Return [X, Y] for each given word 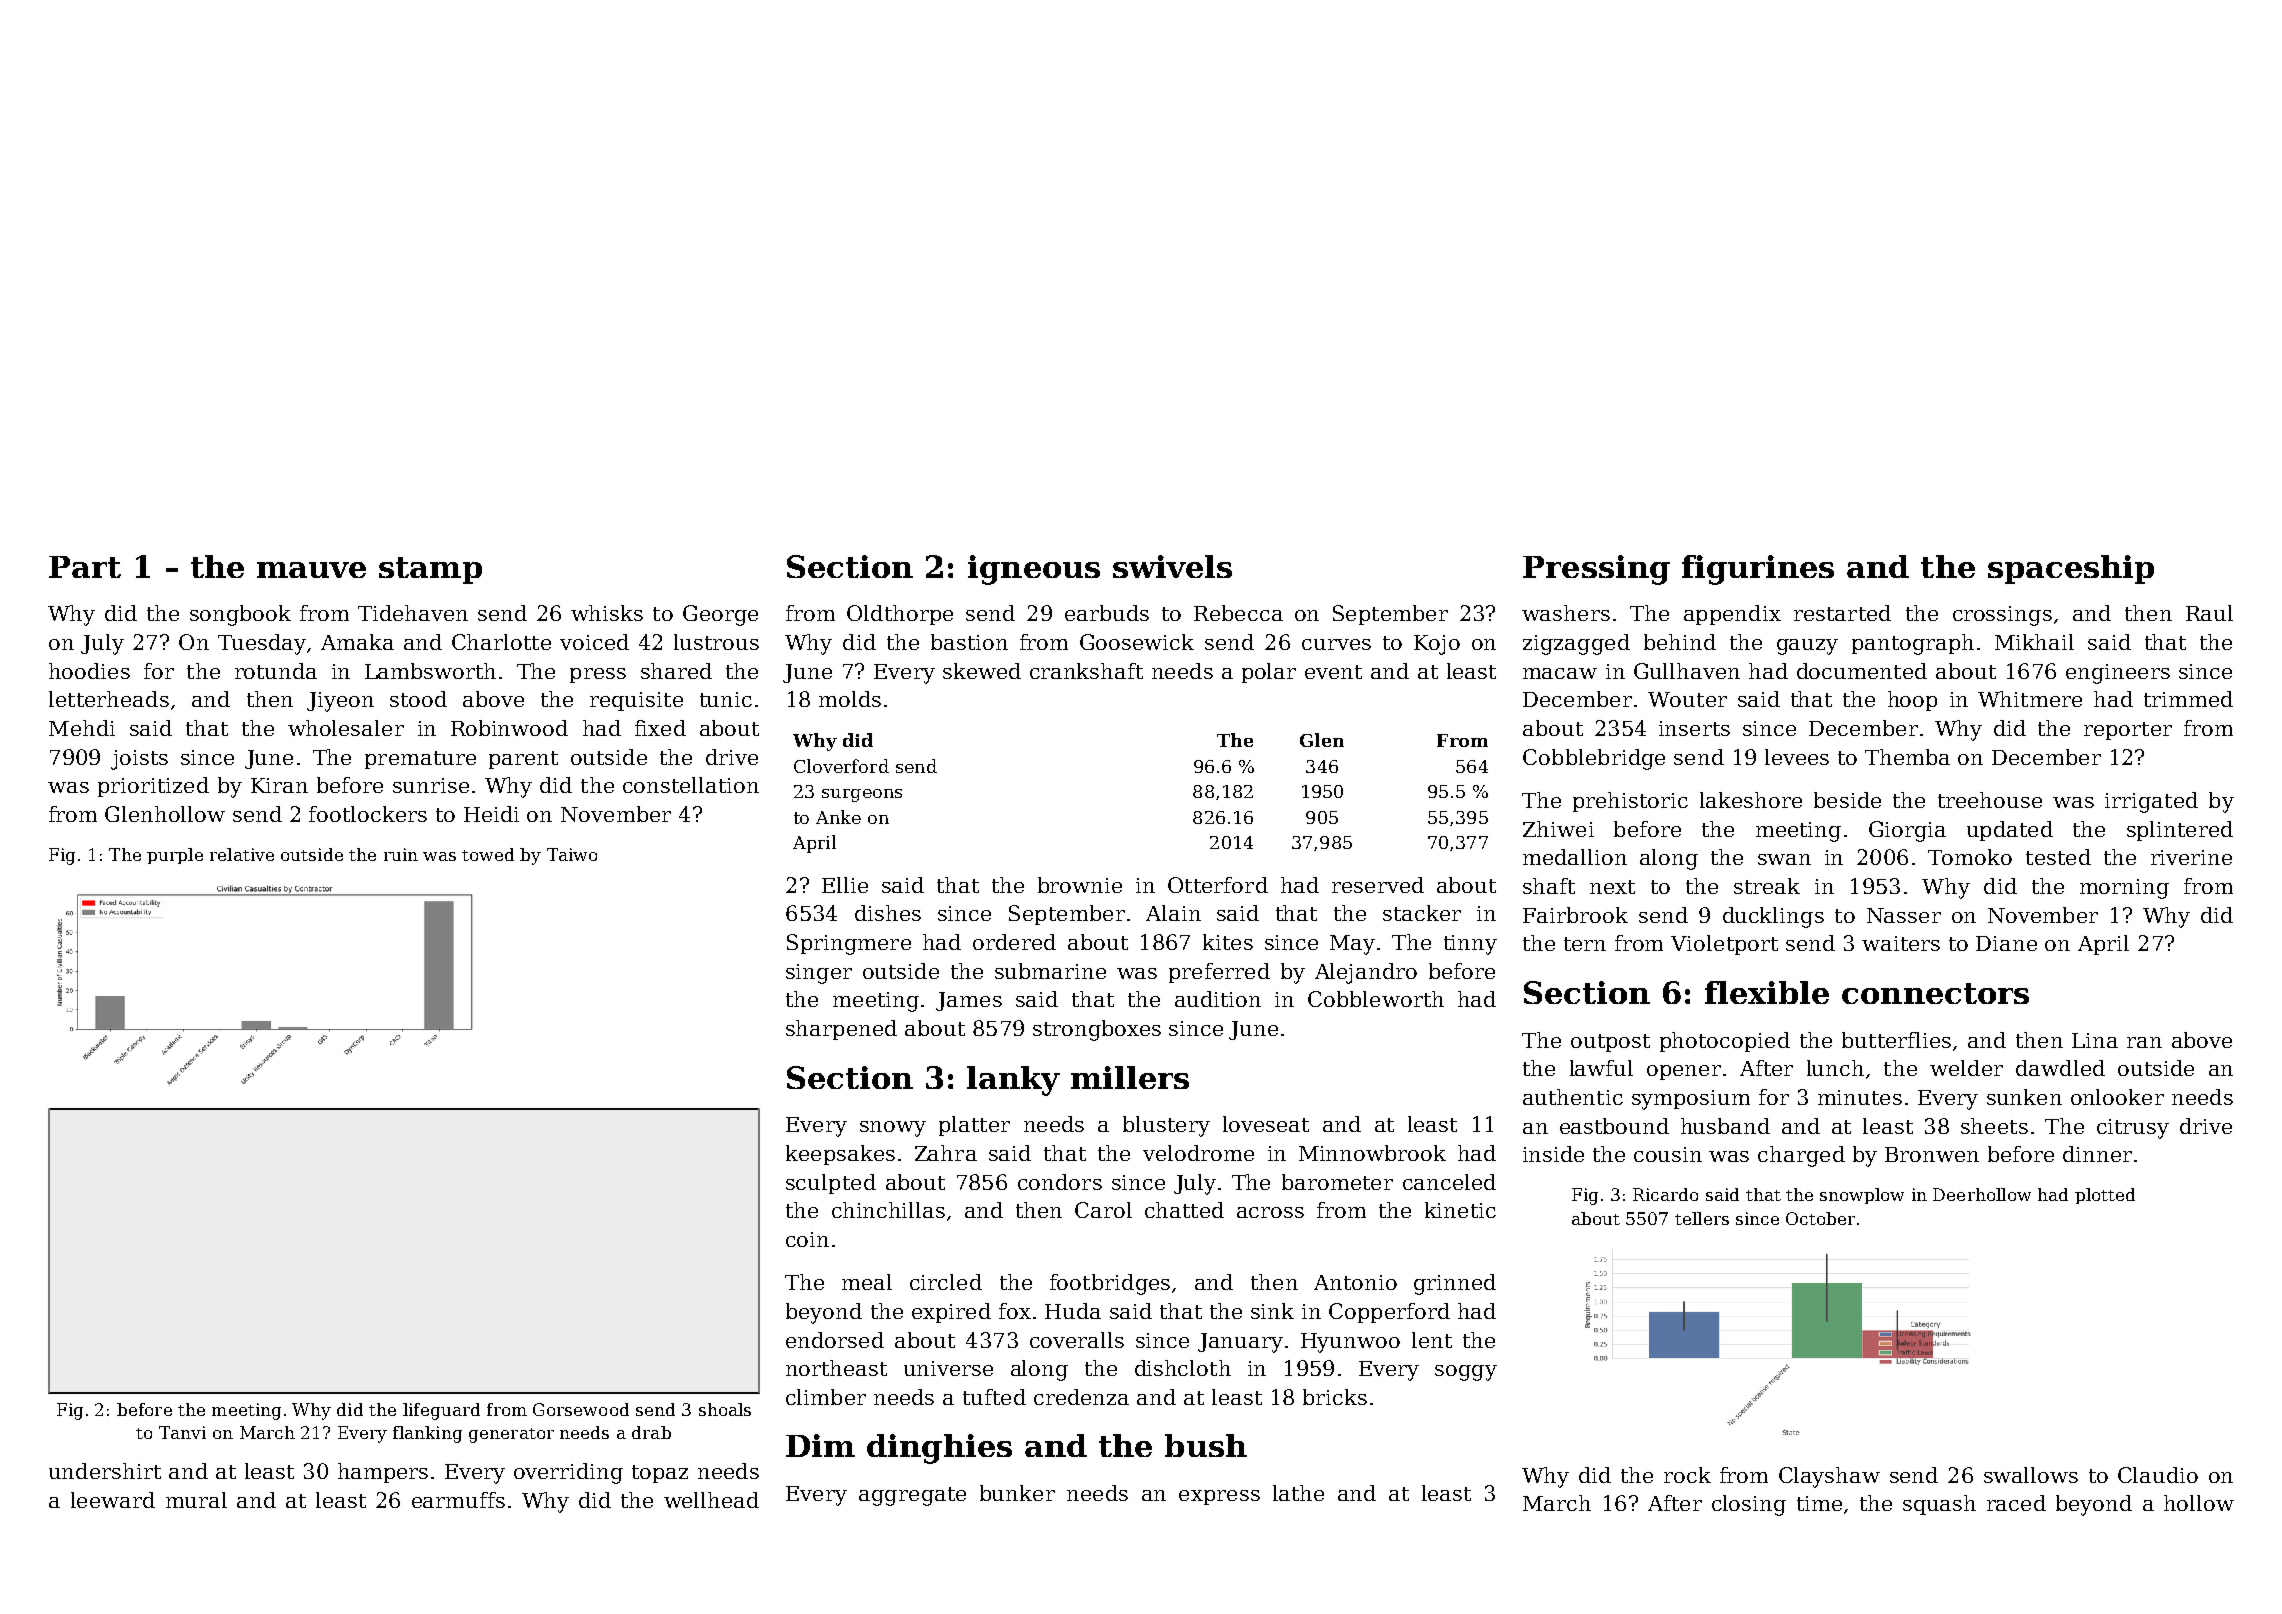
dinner [2097, 1154]
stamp [430, 570]
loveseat [1266, 1124]
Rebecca [1238, 613]
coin [807, 1239]
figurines [1758, 570]
